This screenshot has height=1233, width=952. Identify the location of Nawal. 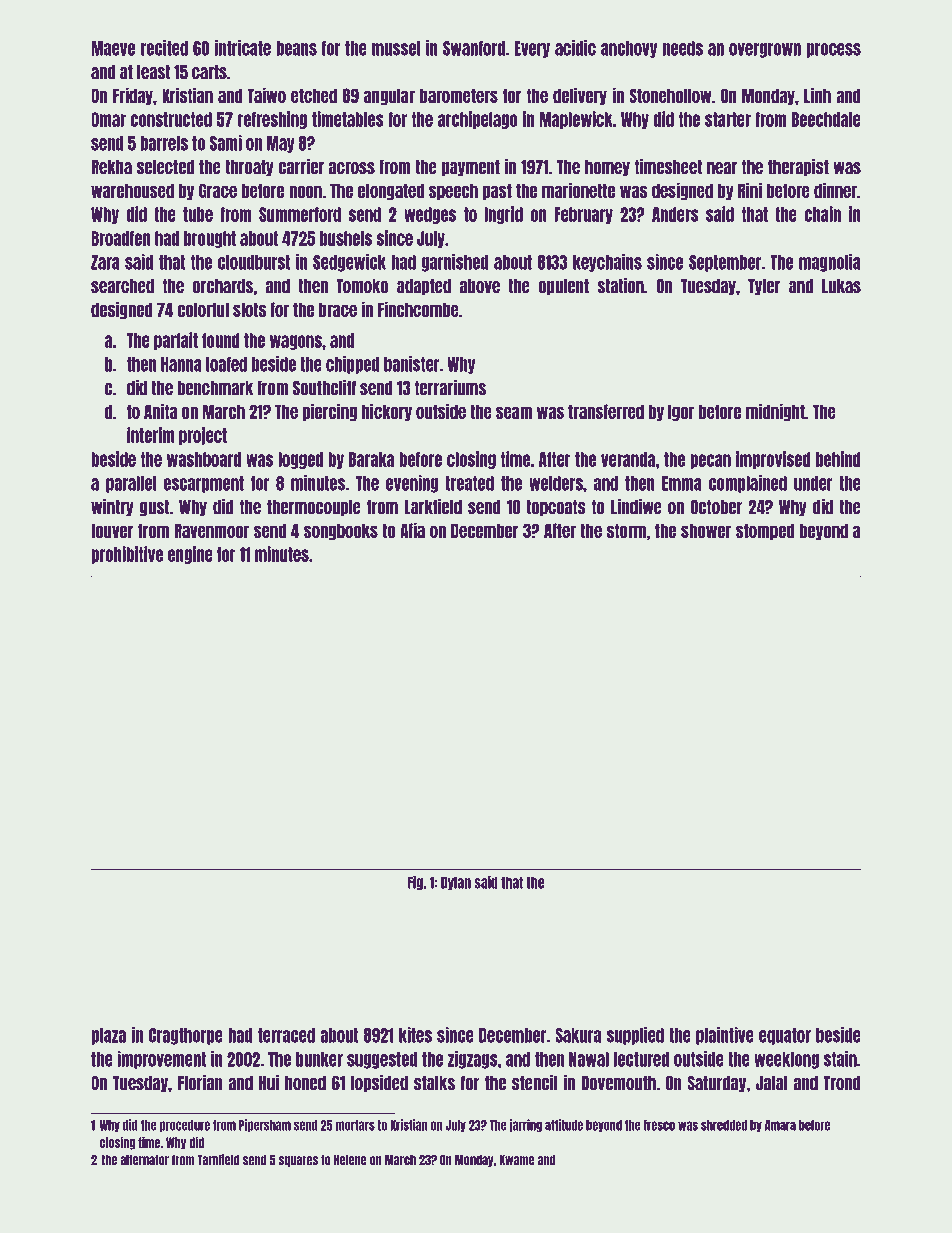
(589, 1059).
